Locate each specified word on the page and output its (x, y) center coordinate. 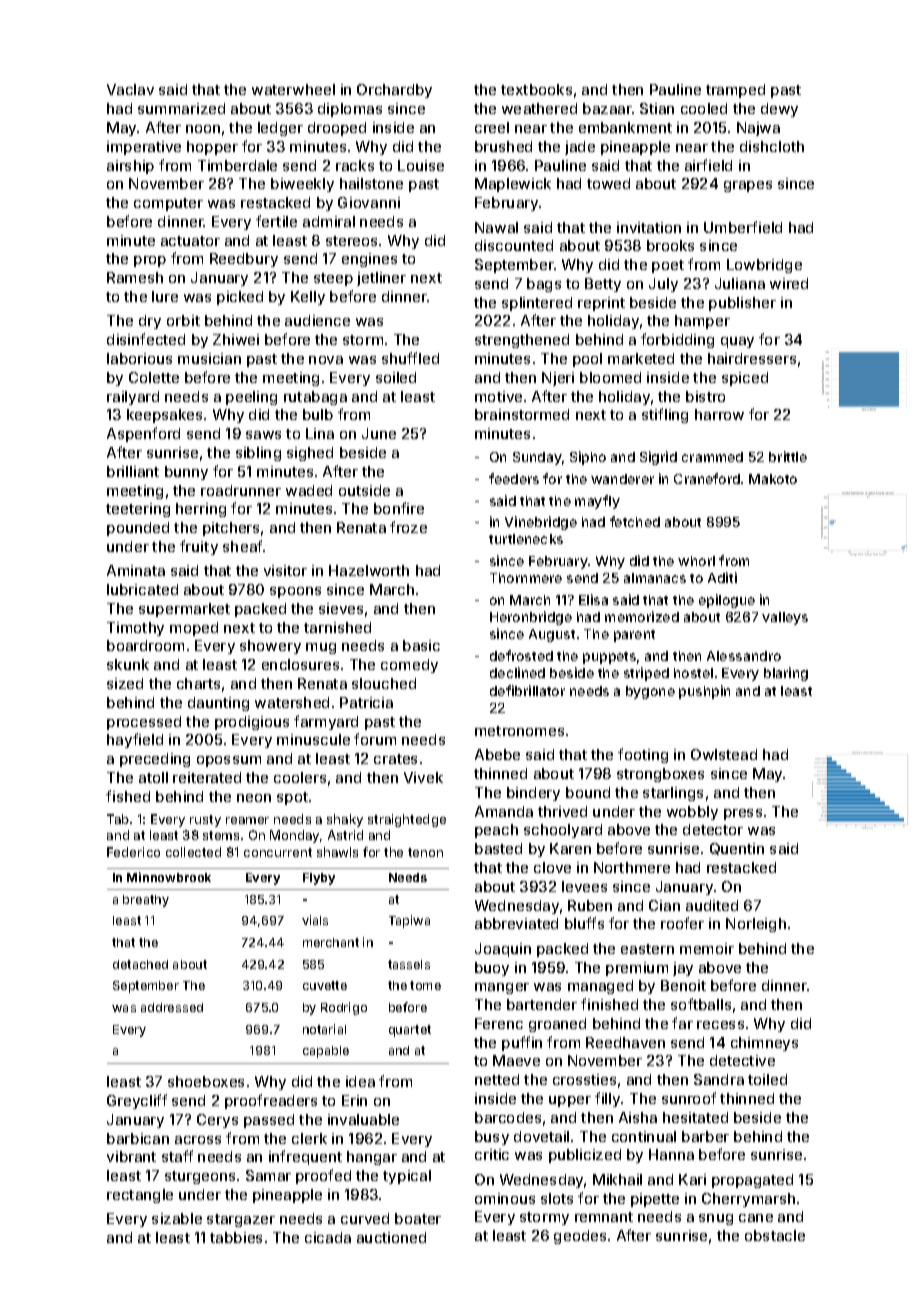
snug (716, 1219)
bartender (542, 1004)
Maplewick (513, 185)
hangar (372, 1158)
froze (408, 527)
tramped (735, 91)
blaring (786, 674)
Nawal (496, 227)
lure (165, 296)
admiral (329, 221)
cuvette (325, 985)
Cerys (217, 1121)
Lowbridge (764, 266)
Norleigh (756, 925)
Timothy (135, 629)
